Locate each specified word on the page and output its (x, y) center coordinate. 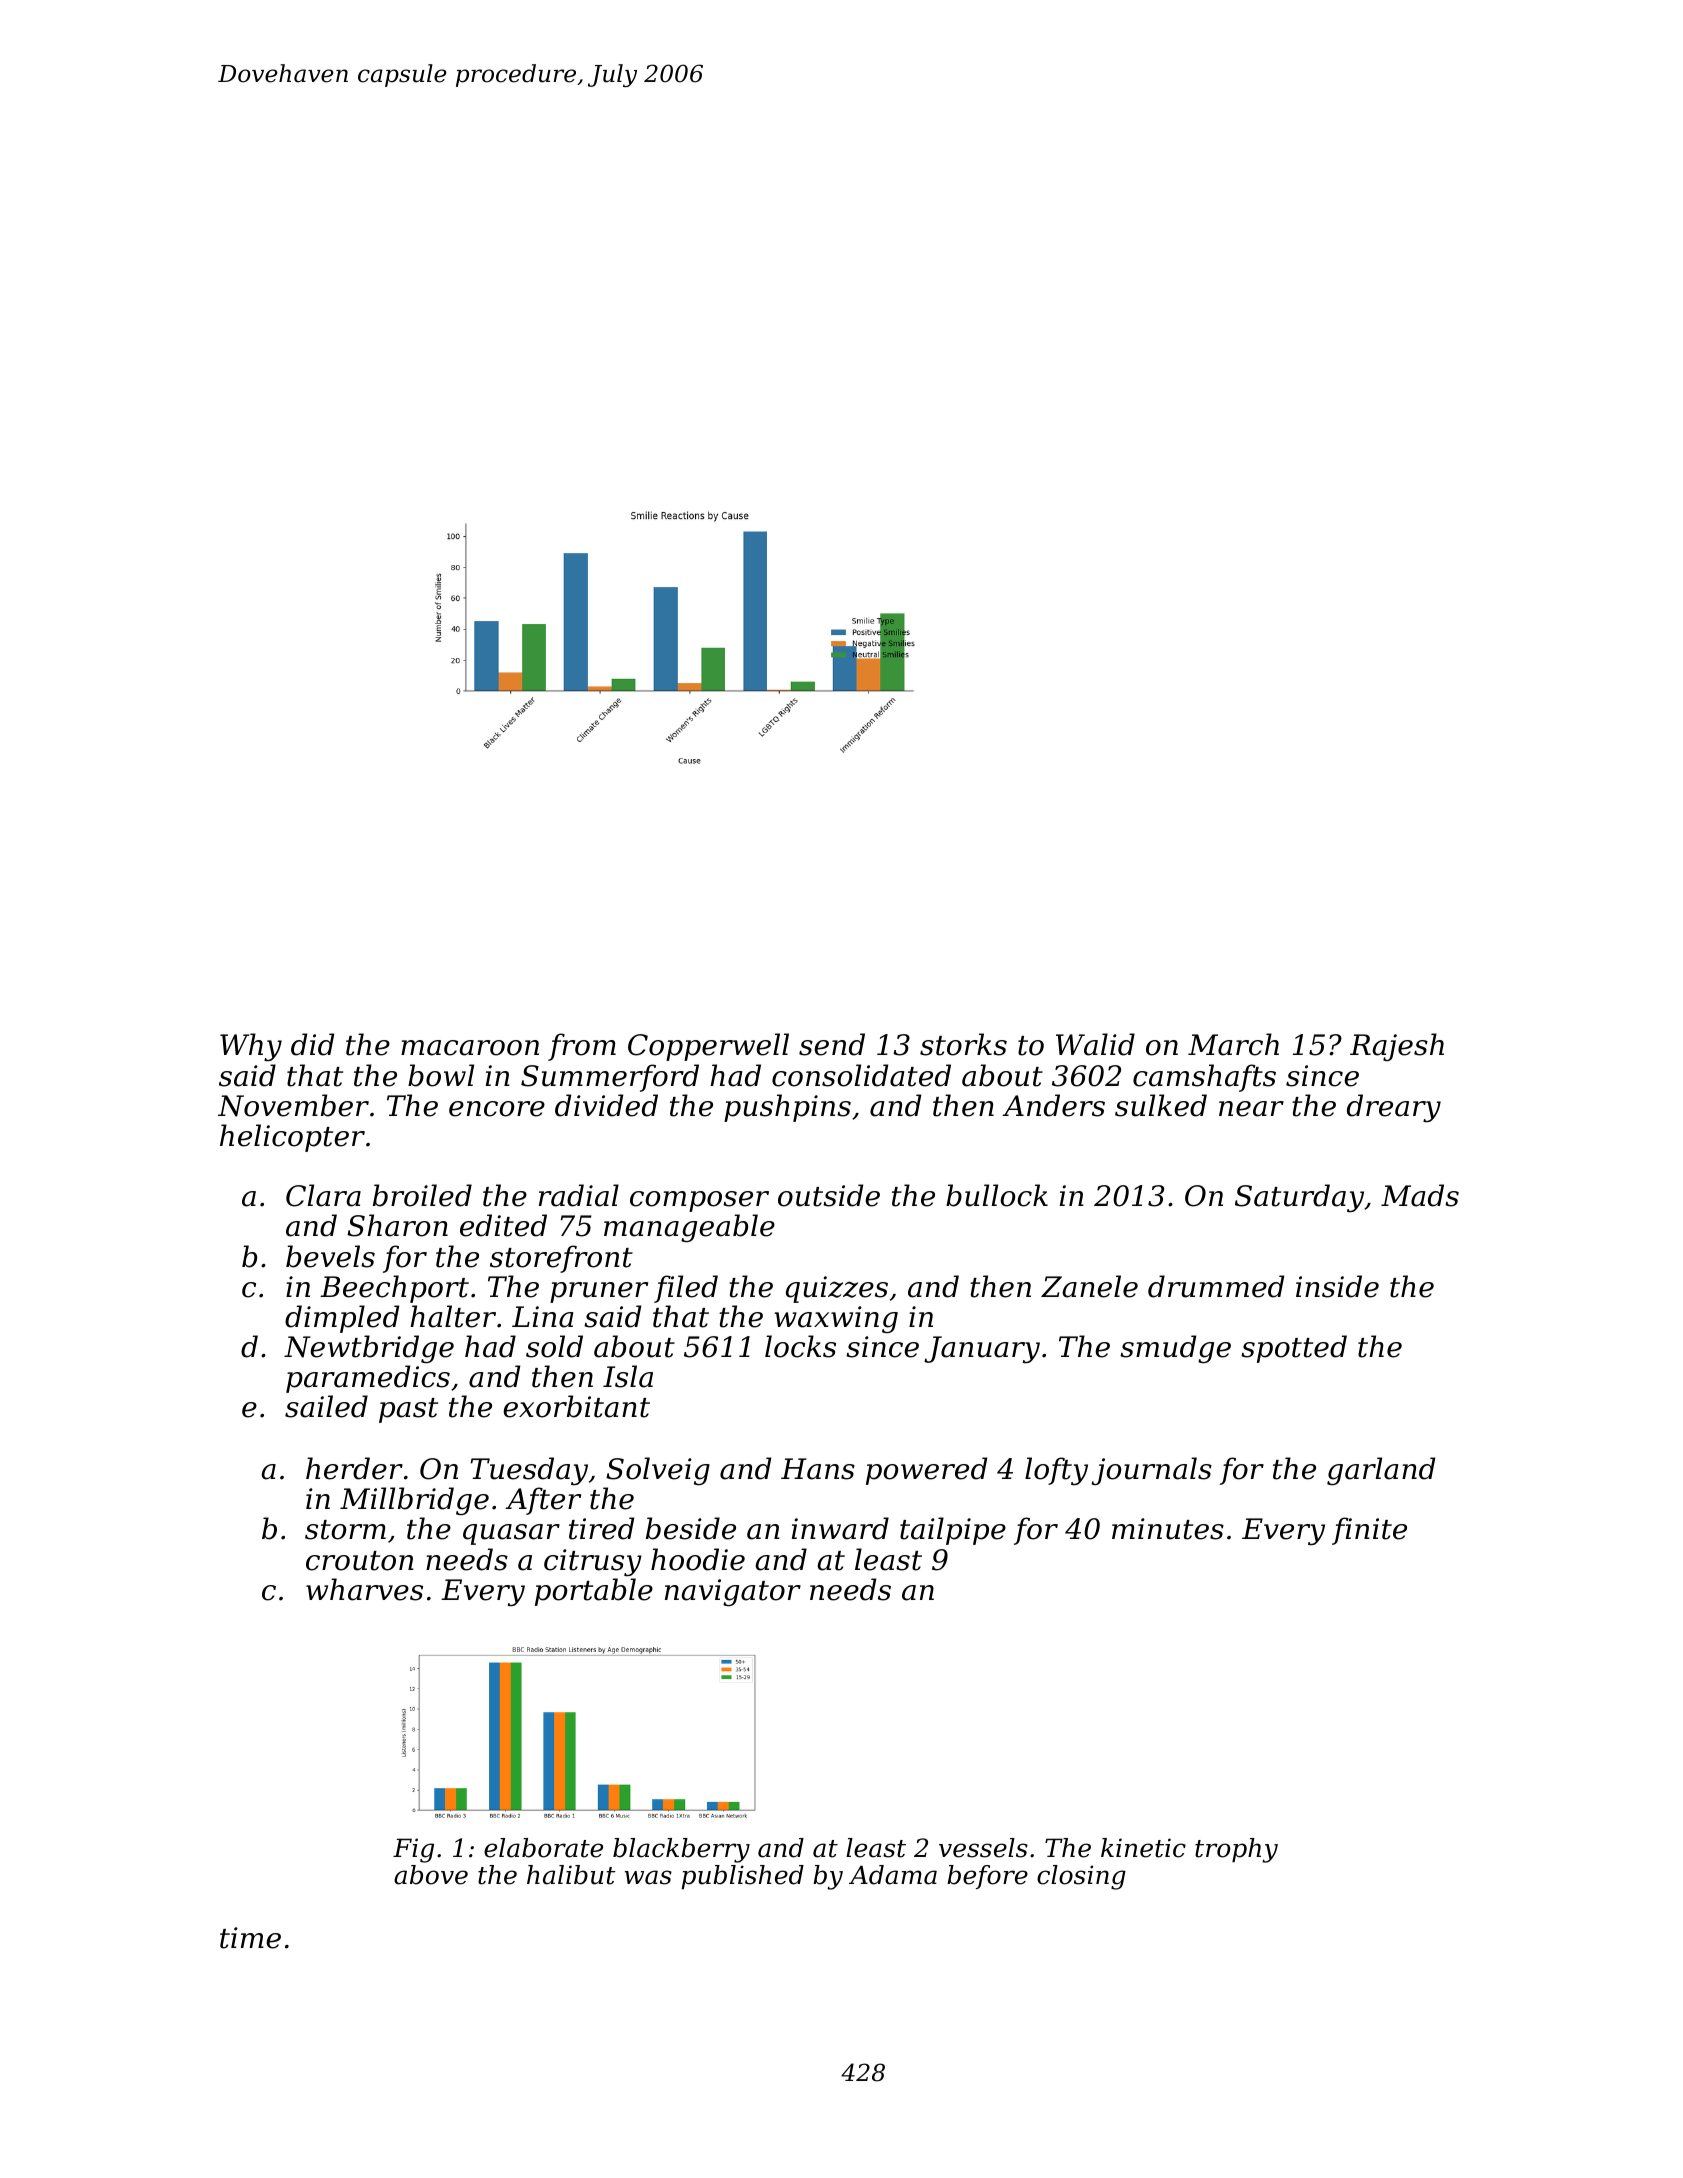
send (832, 1044)
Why (251, 1047)
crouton (360, 1561)
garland (1381, 1471)
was (648, 1877)
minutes (1168, 1529)
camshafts (1204, 1078)
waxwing (836, 1319)
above (431, 1875)
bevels (330, 1256)
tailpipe (953, 1531)
